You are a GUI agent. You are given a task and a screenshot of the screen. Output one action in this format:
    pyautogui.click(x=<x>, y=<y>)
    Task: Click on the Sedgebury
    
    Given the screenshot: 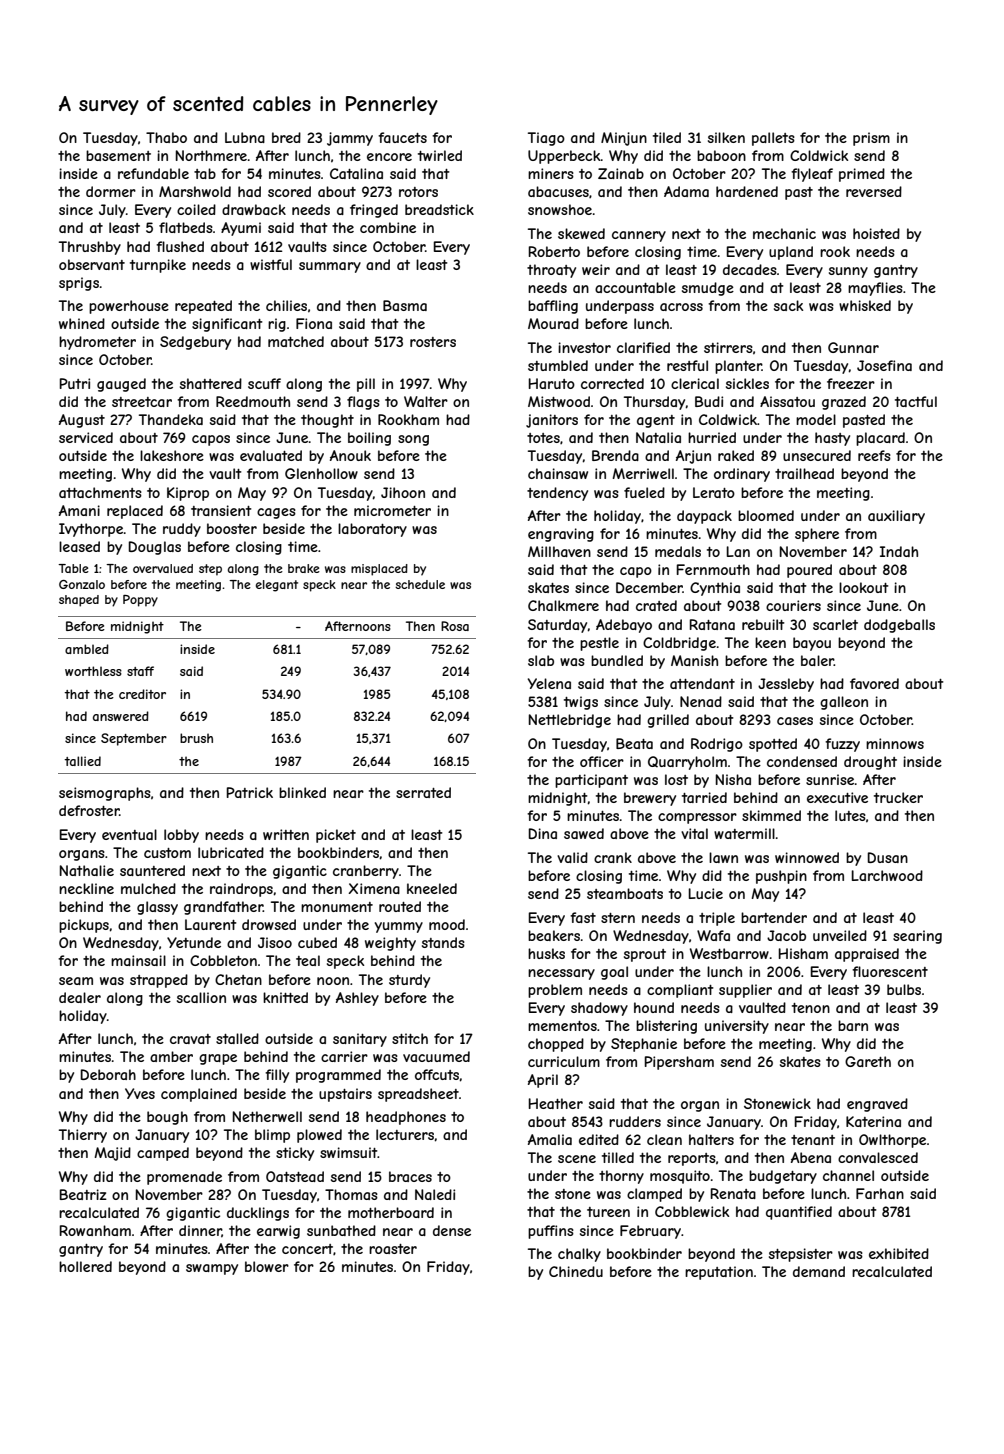 What is the action you would take?
    pyautogui.click(x=195, y=343)
